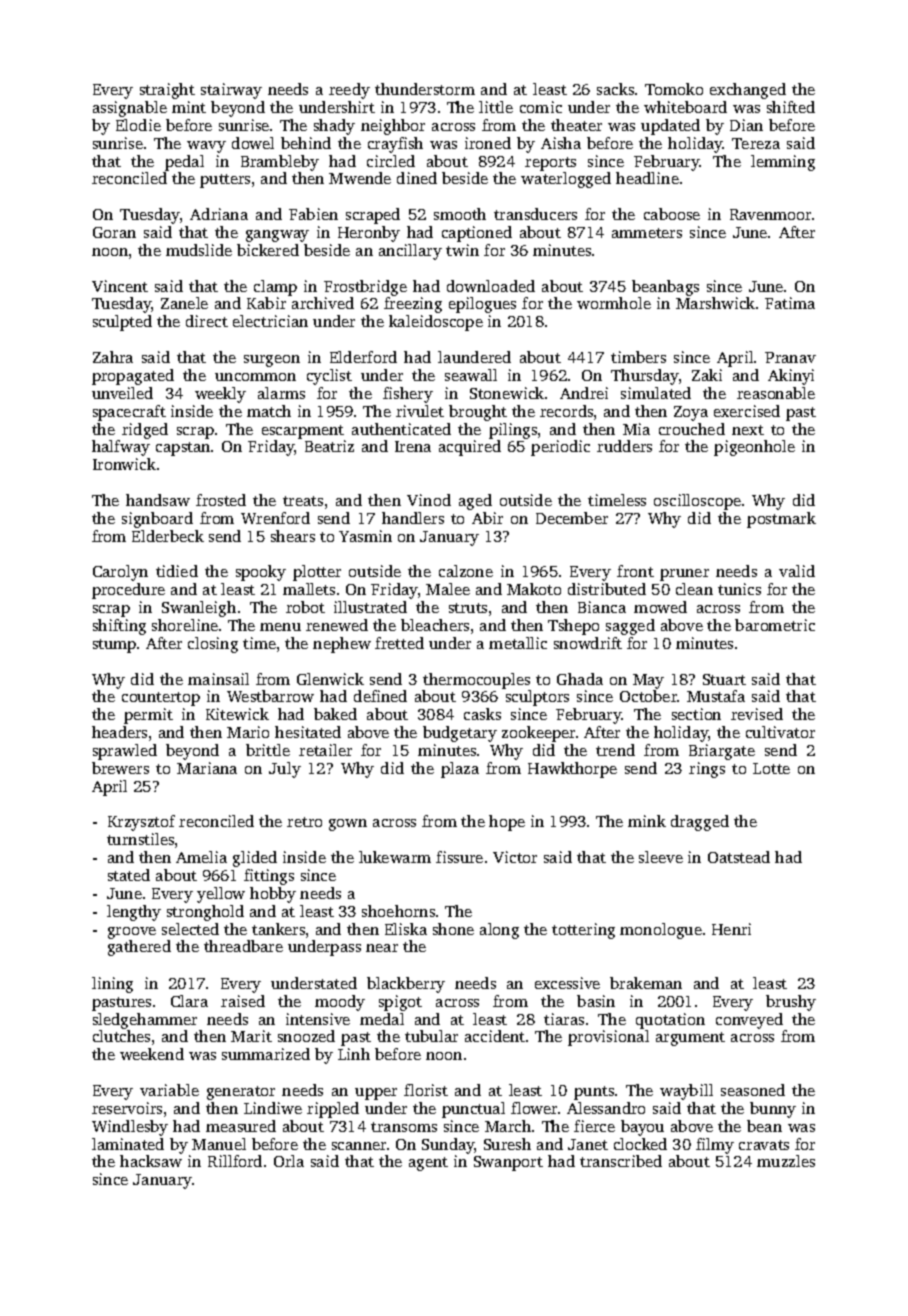 Image resolution: width=908 pixels, height=1316 pixels. Describe the element at coordinates (151, 1161) in the image. I see `hacksaw` at that location.
